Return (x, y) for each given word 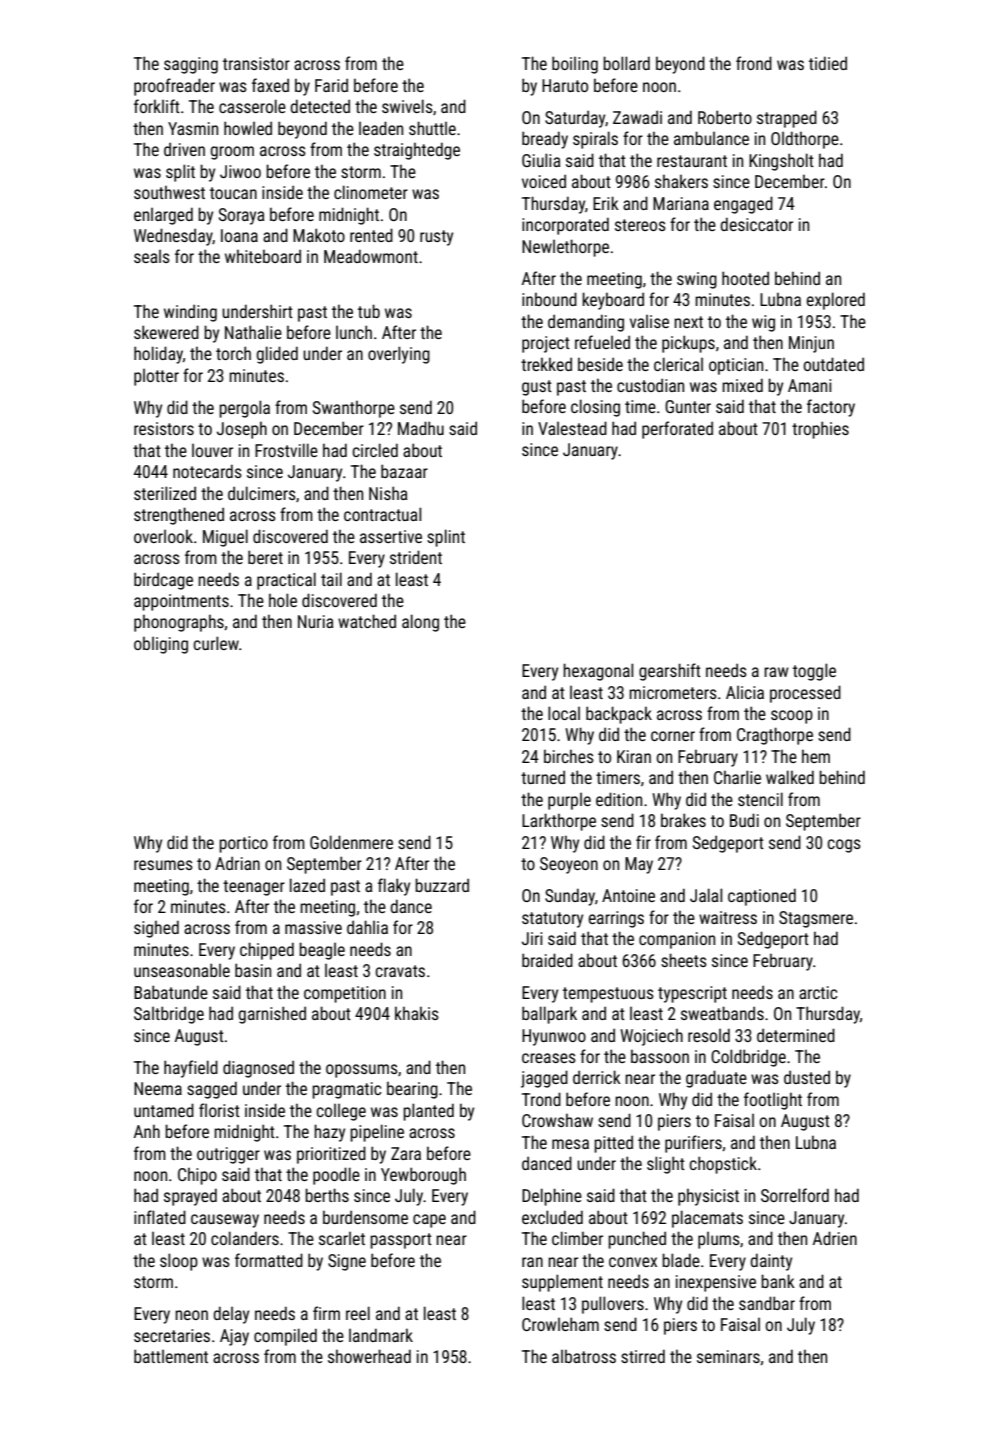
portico (243, 844)
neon (191, 1315)
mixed (742, 385)
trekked (546, 364)
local (564, 713)
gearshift (670, 672)
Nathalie (253, 332)
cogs (844, 846)
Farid (331, 85)
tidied (828, 63)
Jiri (532, 938)
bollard (626, 63)
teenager (254, 888)
